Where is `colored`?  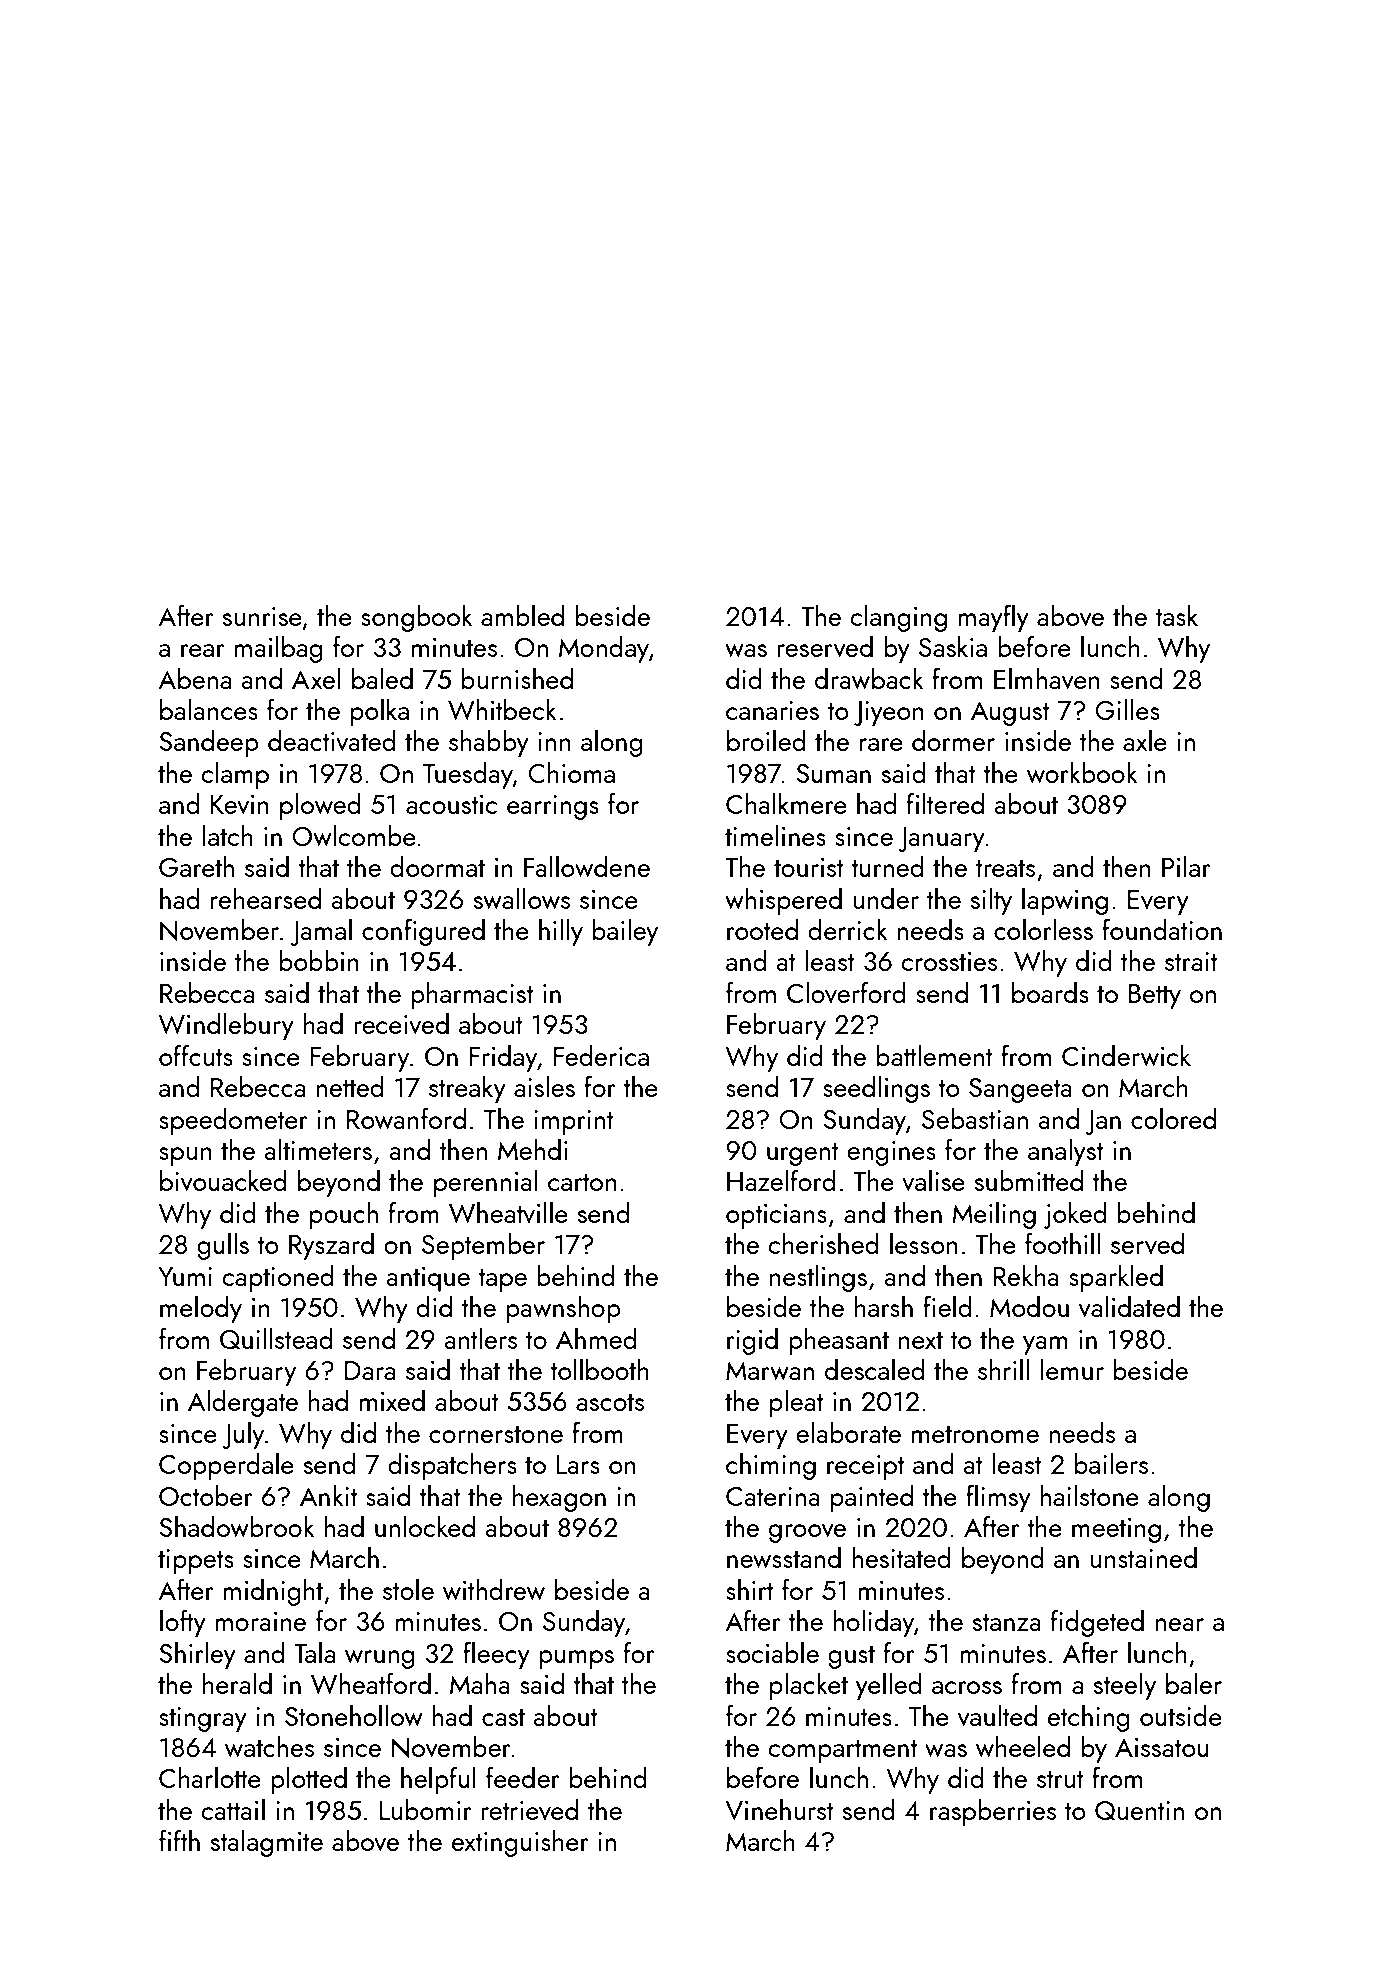
colored is located at coordinates (1173, 1118).
